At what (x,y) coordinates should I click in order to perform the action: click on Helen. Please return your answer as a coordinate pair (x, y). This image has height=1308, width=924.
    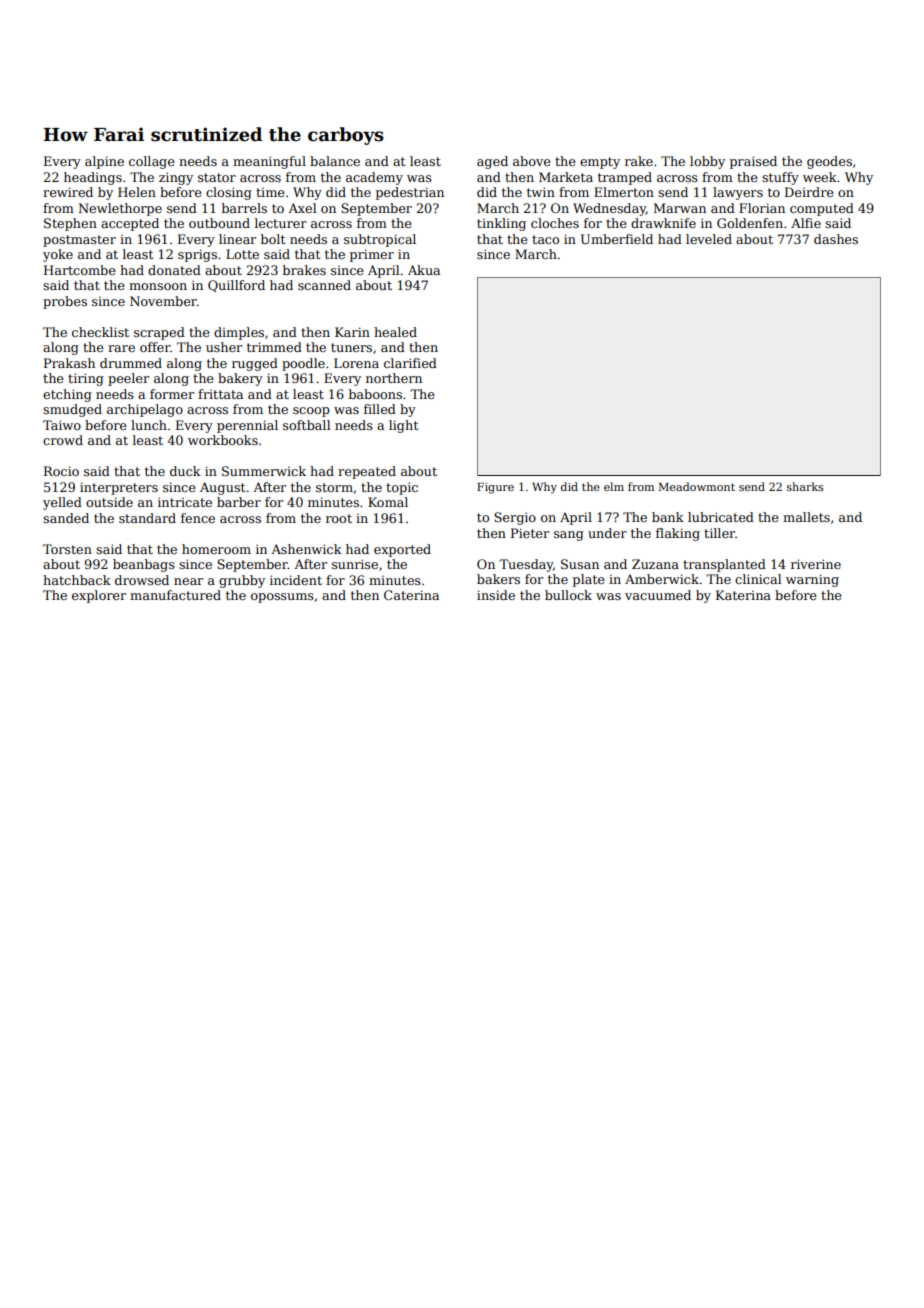
    Looking at the image, I should click on (137, 192).
